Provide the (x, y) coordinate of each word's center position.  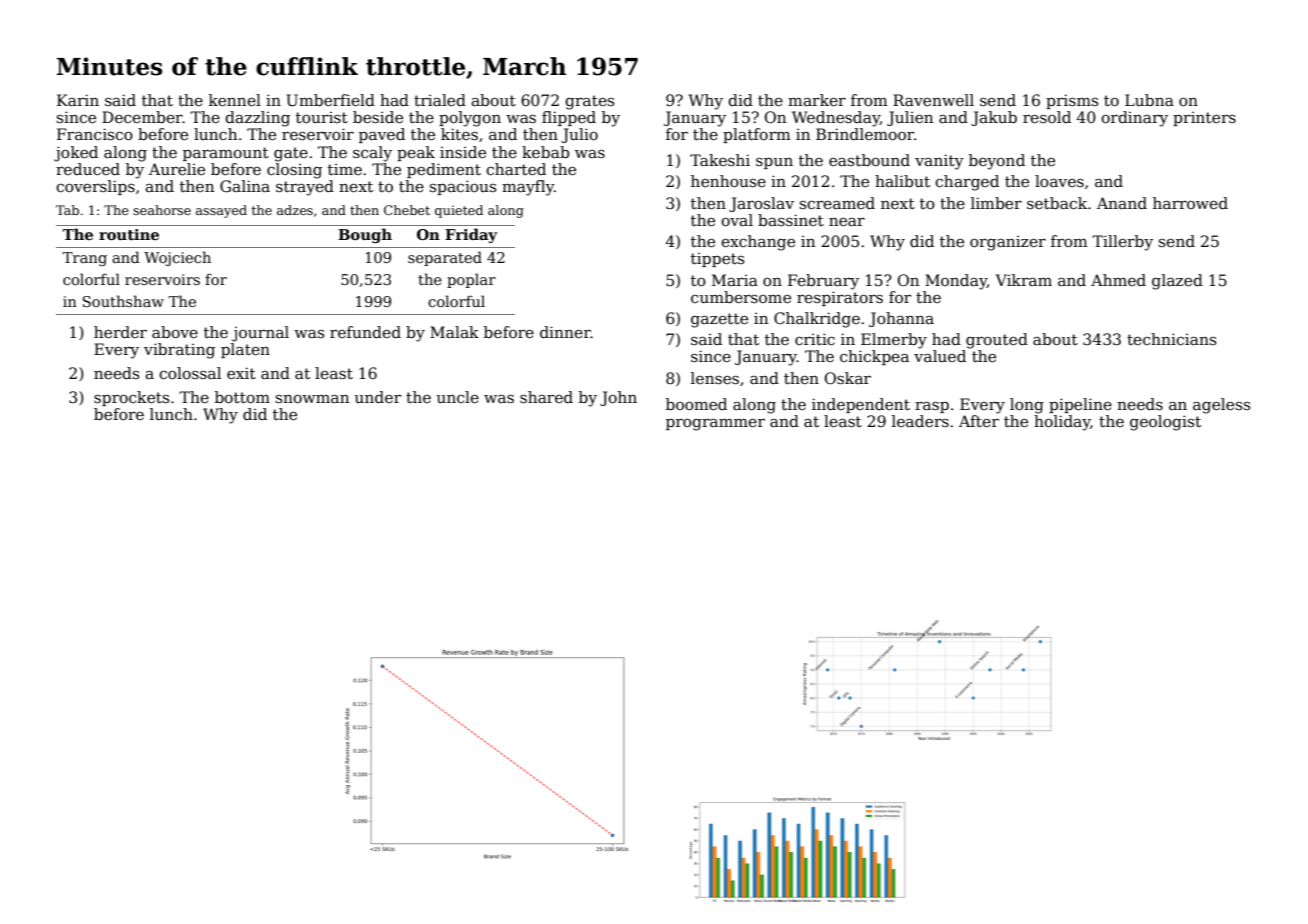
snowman (312, 399)
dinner (565, 332)
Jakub (994, 118)
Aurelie (177, 169)
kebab (545, 152)
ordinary (1134, 119)
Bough (365, 235)
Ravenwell (933, 100)
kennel (235, 100)
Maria (735, 280)
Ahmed (1118, 280)
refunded (365, 332)
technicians (1171, 339)
